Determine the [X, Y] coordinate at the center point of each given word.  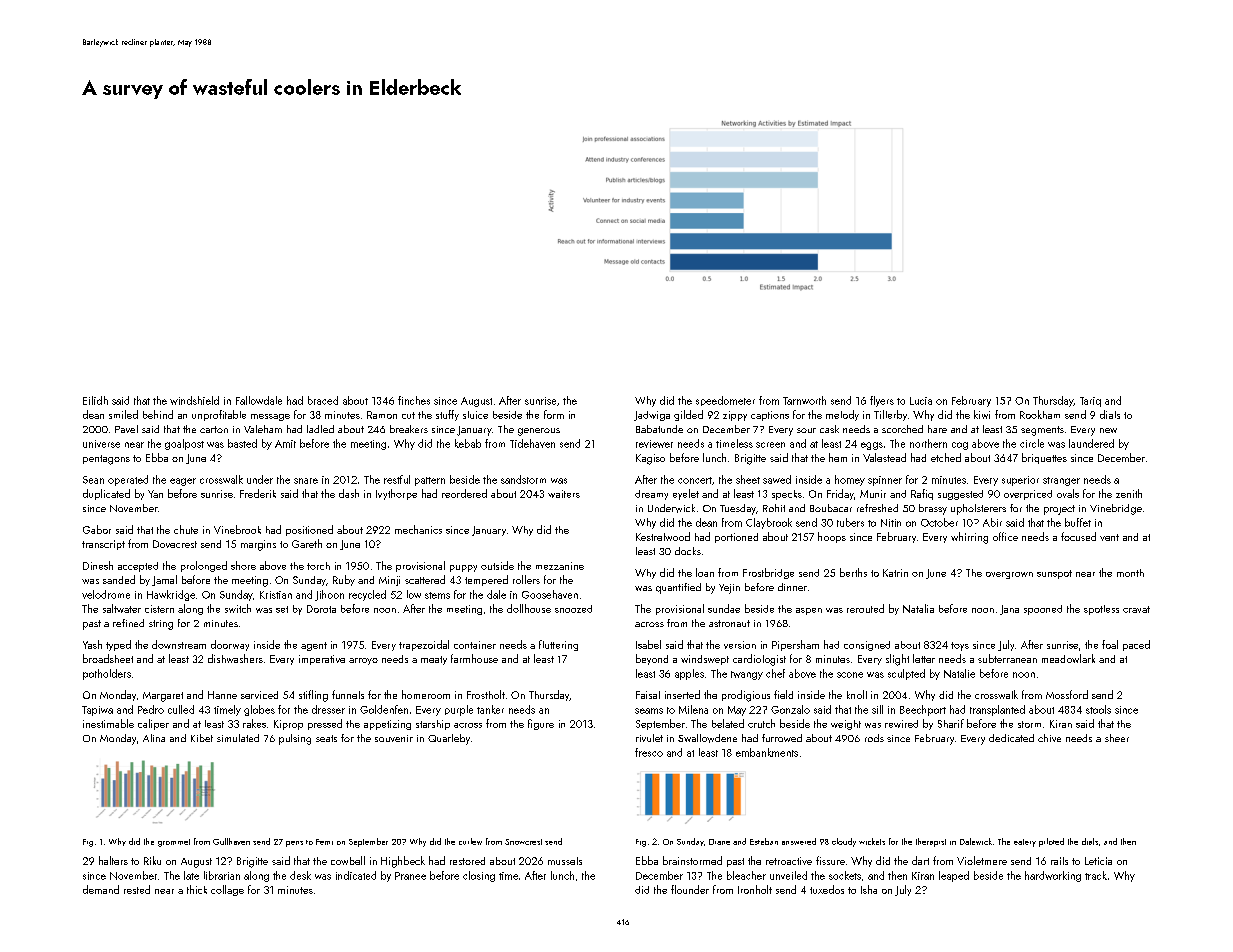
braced [323, 400]
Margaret [163, 697]
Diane [719, 842]
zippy [735, 416]
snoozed [573, 609]
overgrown [1009, 575]
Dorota [321, 609]
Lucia [921, 401]
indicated [356, 875]
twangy [747, 675]
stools [1098, 709]
